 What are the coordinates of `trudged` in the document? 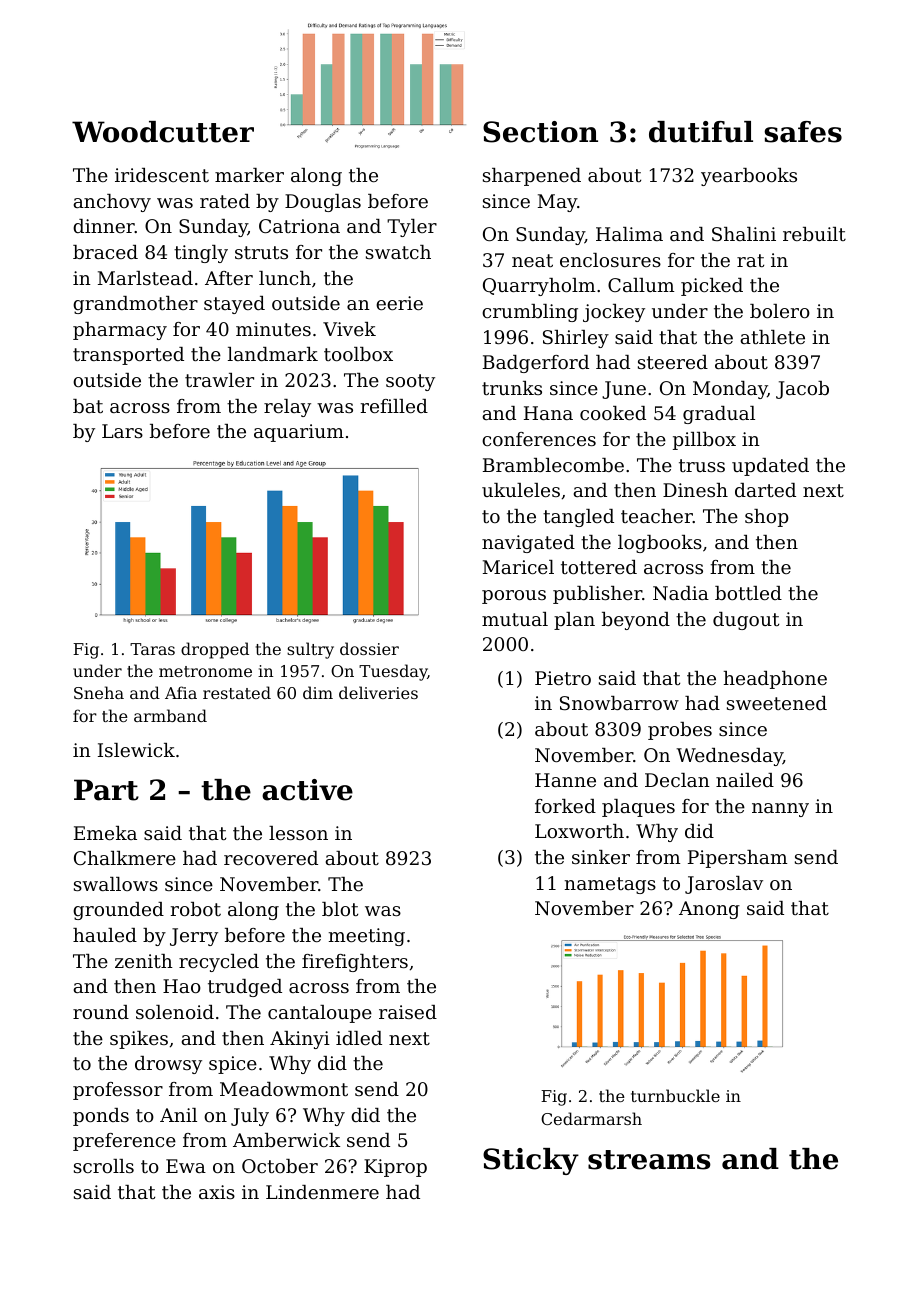 It's located at (245, 988).
